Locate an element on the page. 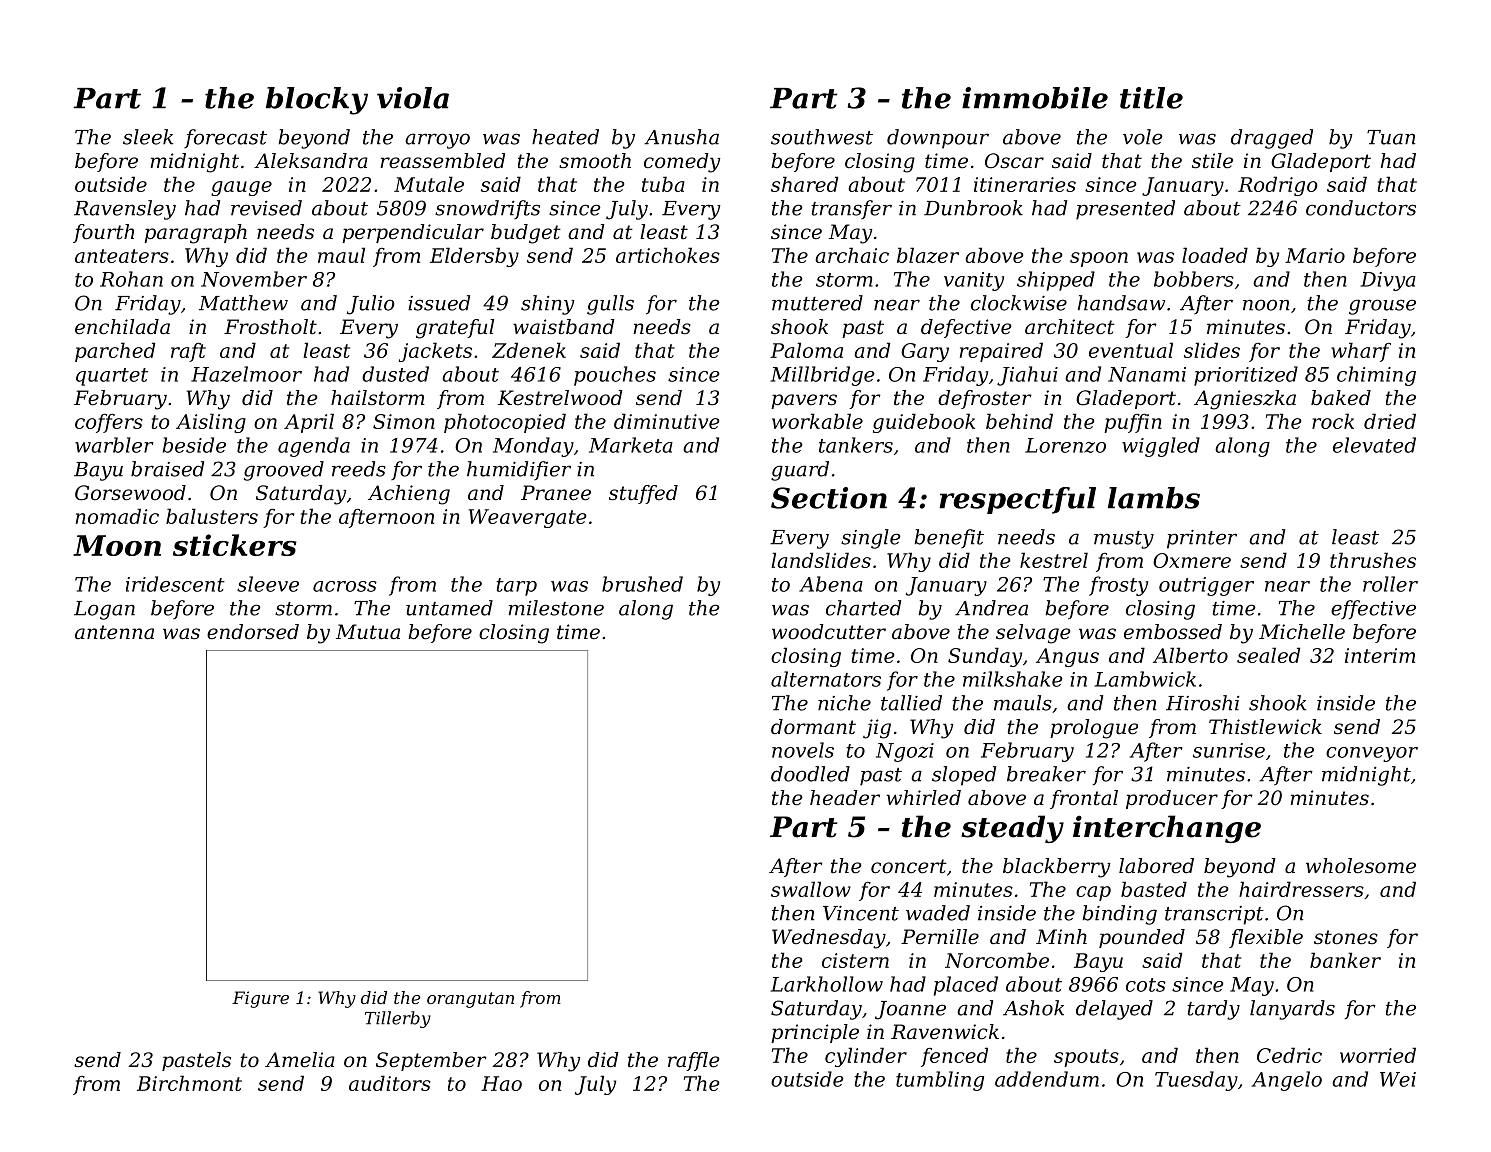 The height and width of the document is (1152, 1491). Tuan is located at coordinates (1391, 137).
